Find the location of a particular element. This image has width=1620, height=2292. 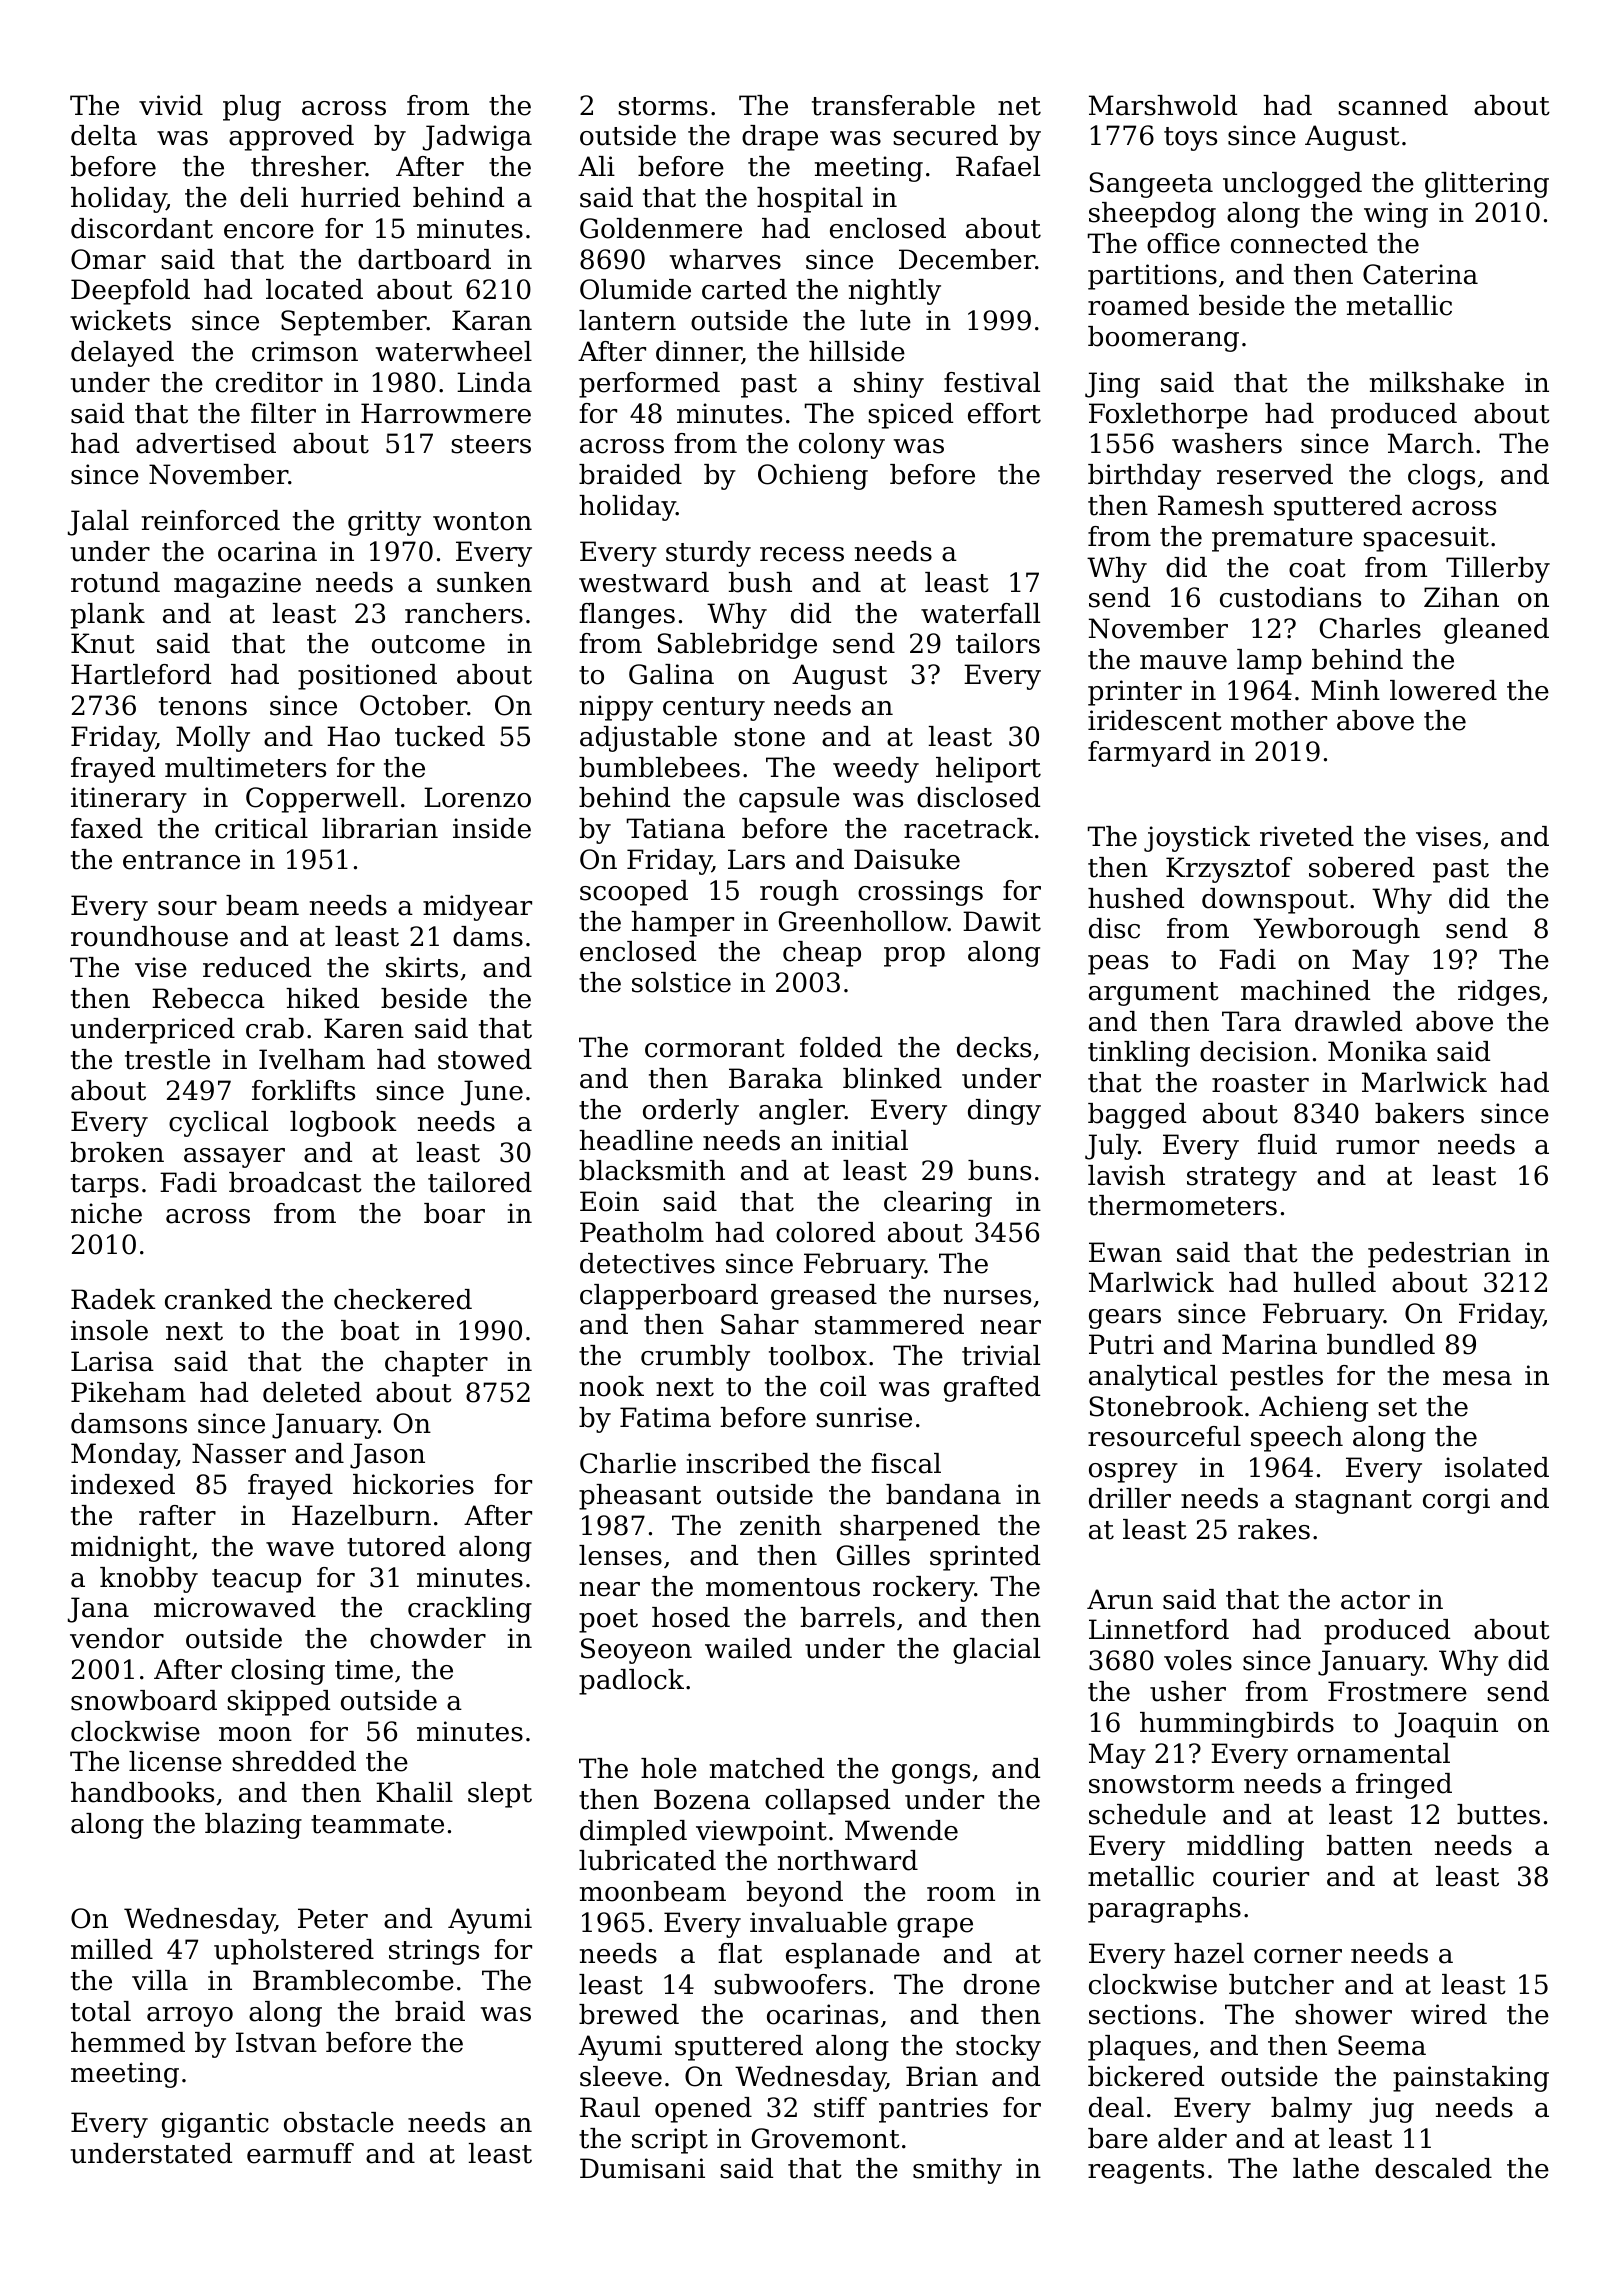

ornamental is located at coordinates (1373, 1753).
